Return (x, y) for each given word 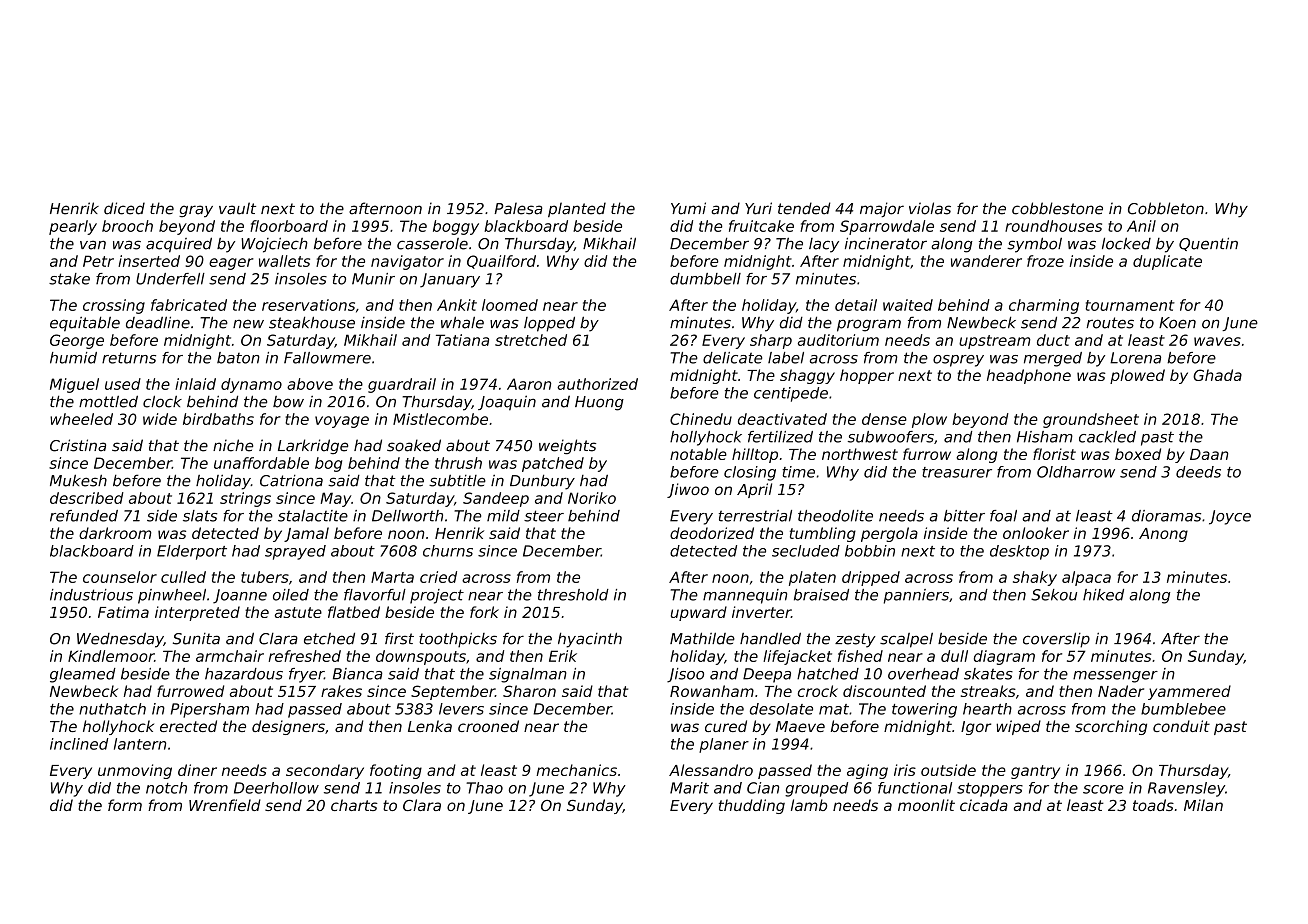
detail (856, 305)
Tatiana (462, 340)
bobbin (870, 551)
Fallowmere (327, 358)
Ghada (1217, 375)
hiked (1103, 595)
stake (69, 279)
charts (354, 805)
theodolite (835, 516)
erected (188, 726)
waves (1217, 341)
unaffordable (261, 463)
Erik (563, 656)
